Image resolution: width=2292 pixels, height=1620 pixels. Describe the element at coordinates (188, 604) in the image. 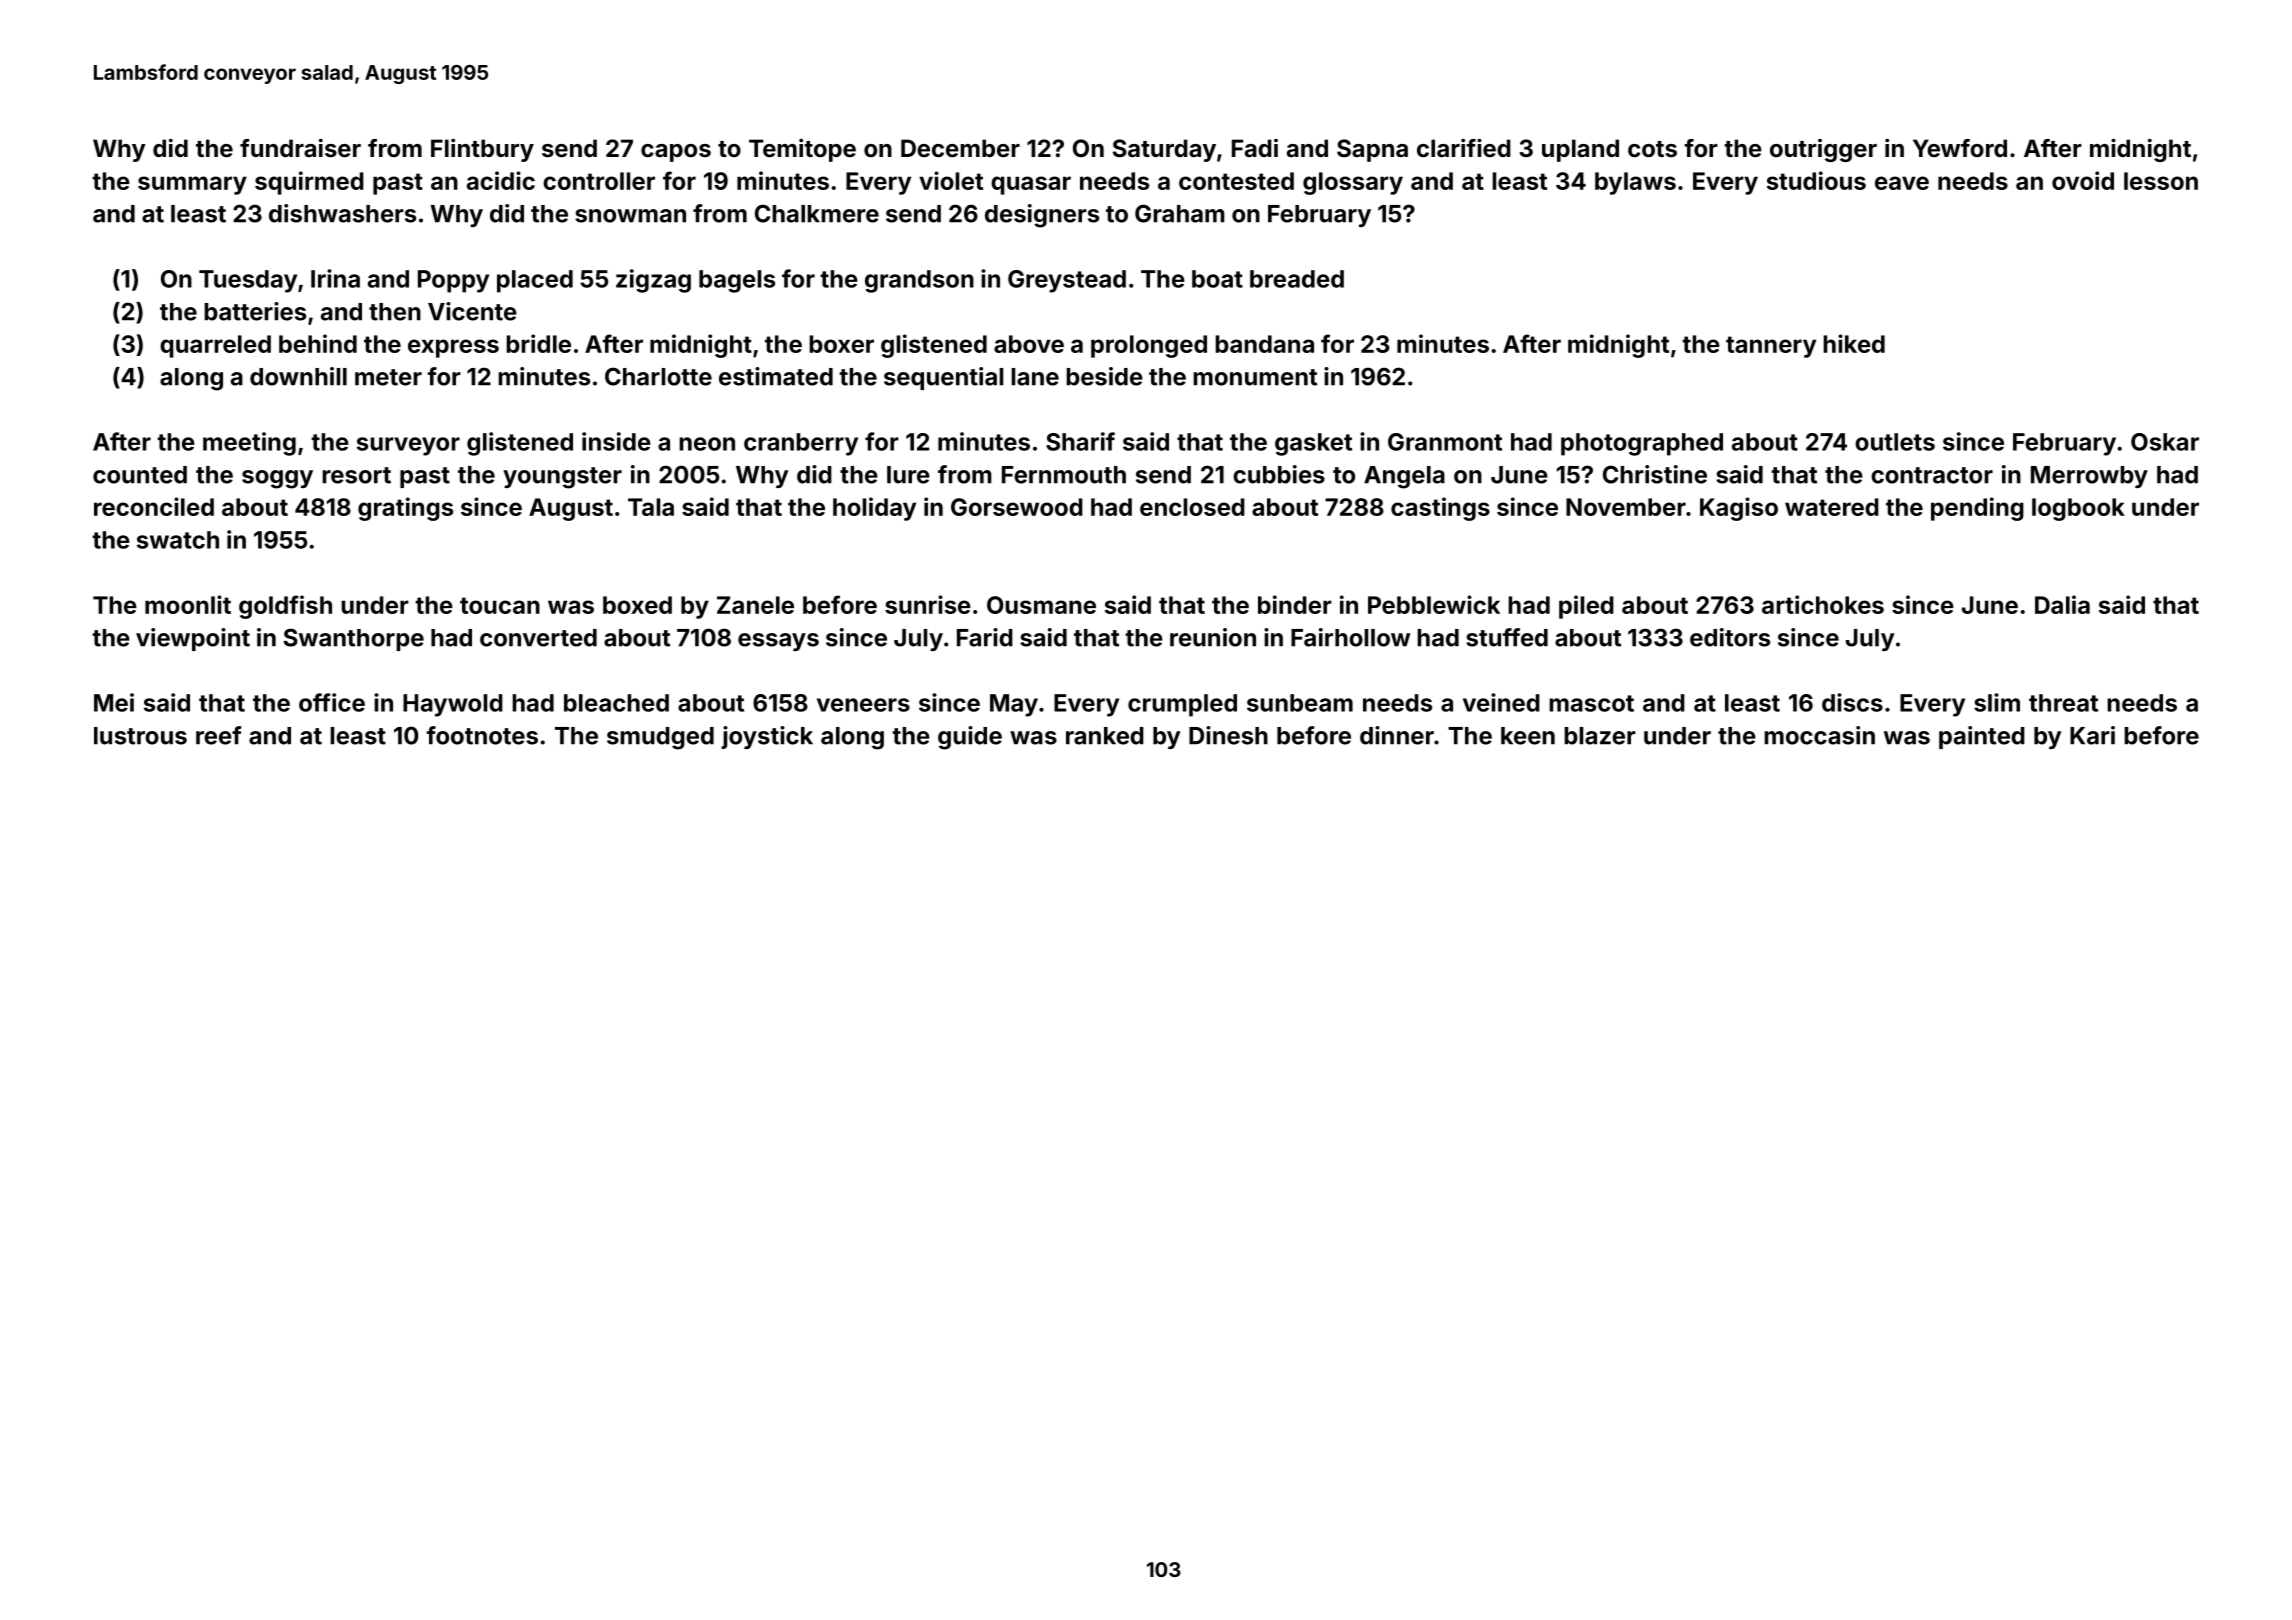

I see `moonlit` at that location.
